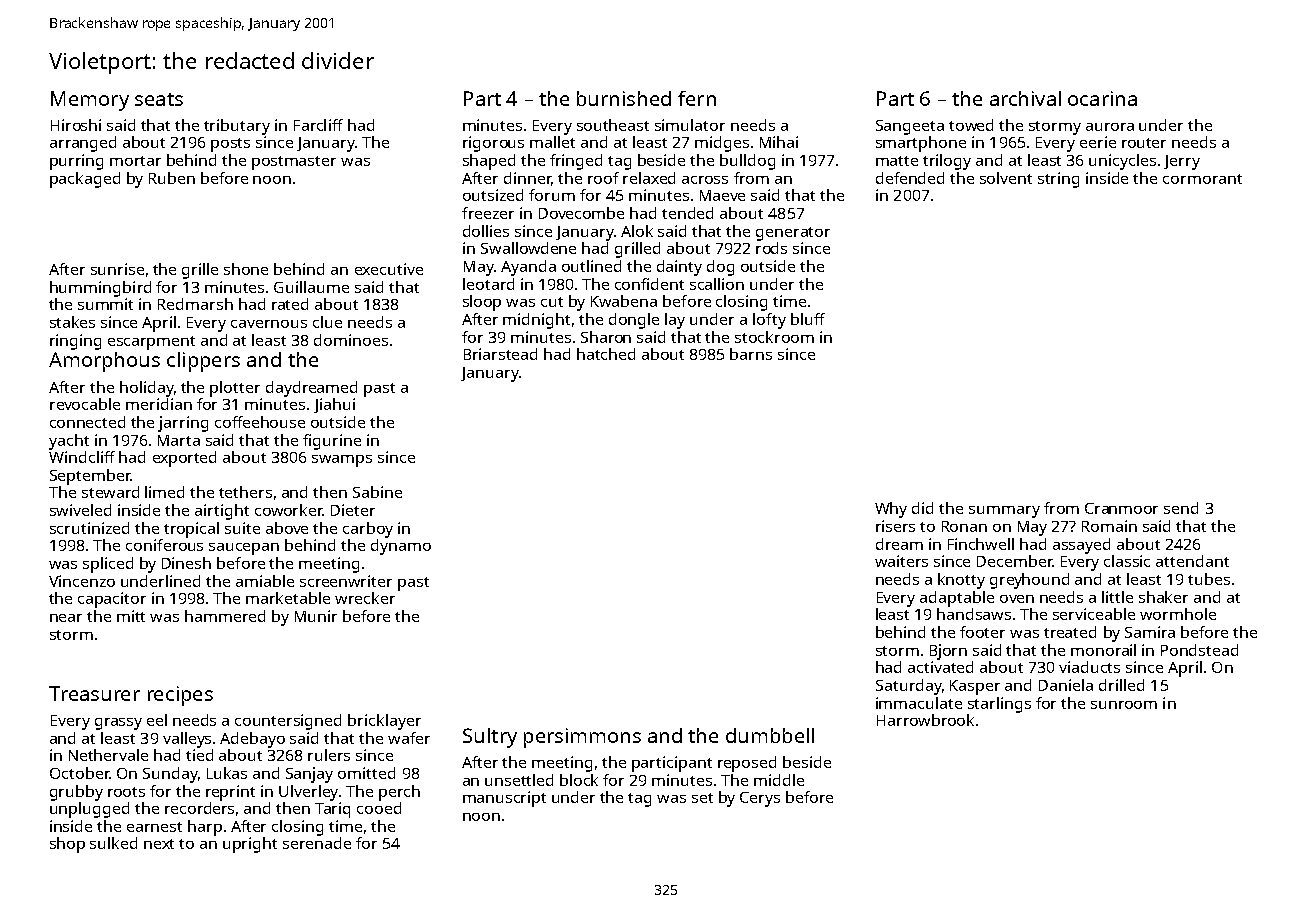 This screenshot has width=1308, height=924. What do you see at coordinates (901, 561) in the screenshot?
I see `waiters` at bounding box center [901, 561].
